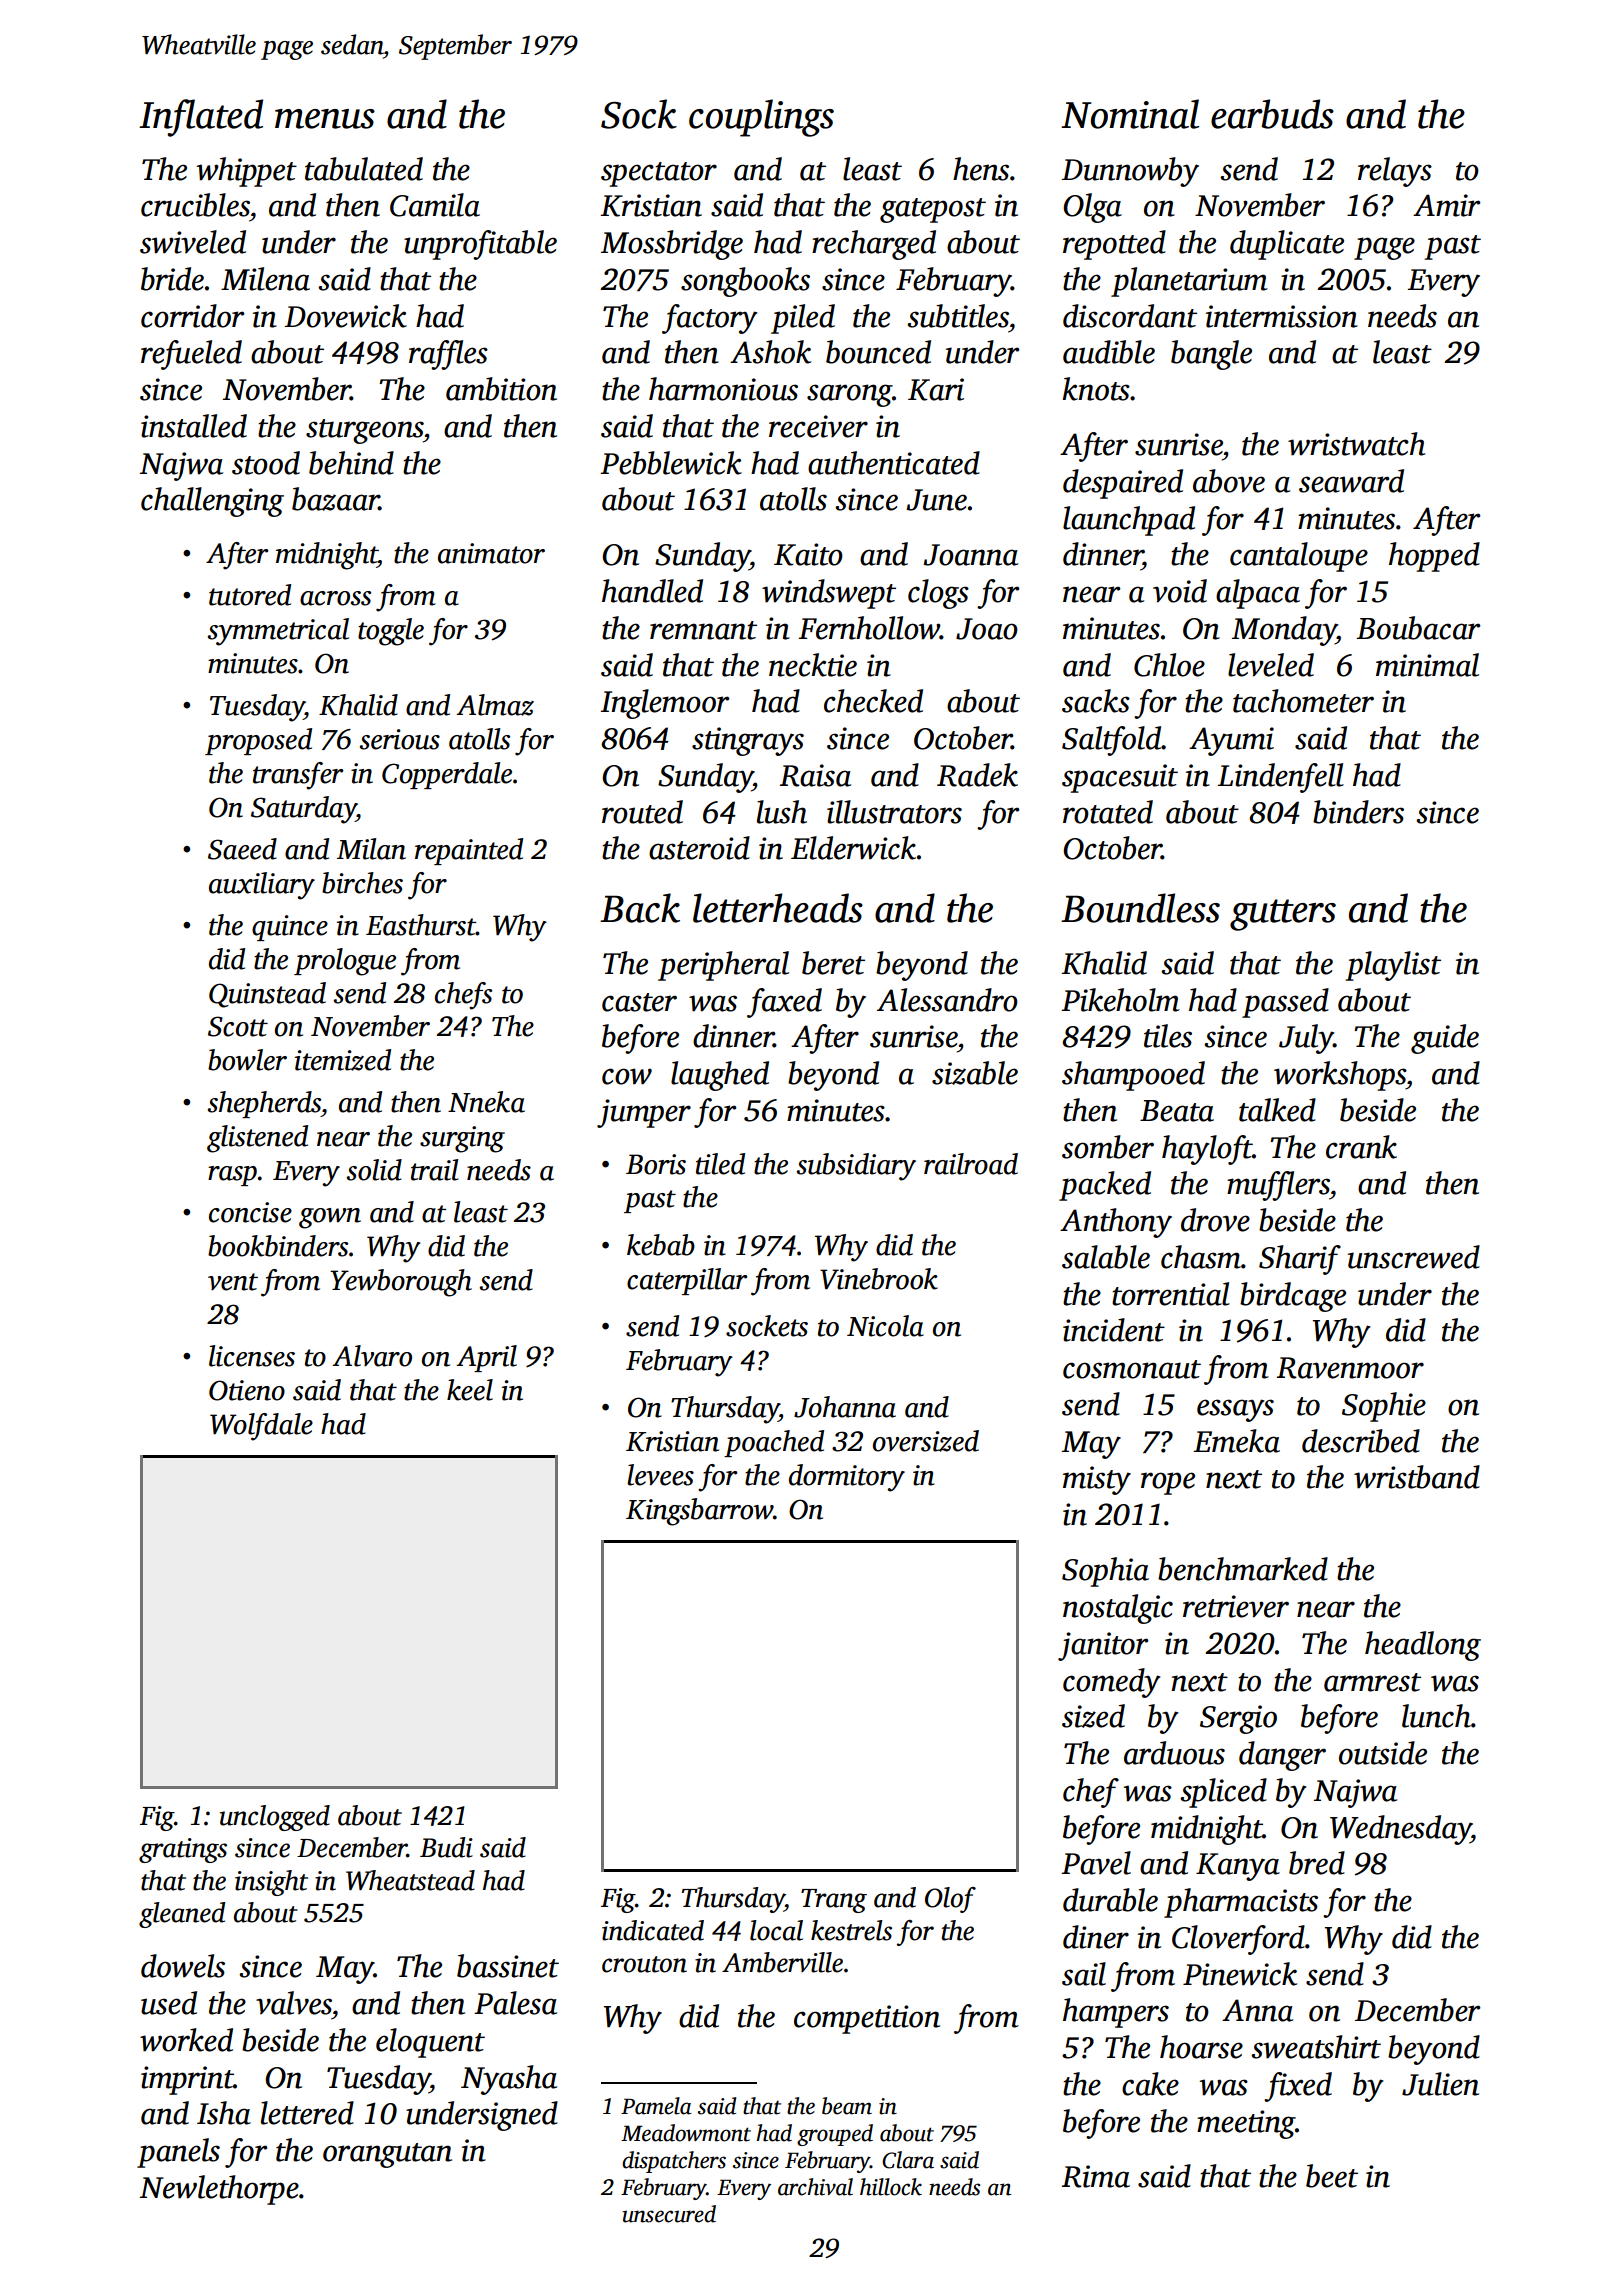 The height and width of the screenshot is (2292, 1620). What do you see at coordinates (856, 1167) in the screenshot?
I see `subsidiary` at bounding box center [856, 1167].
